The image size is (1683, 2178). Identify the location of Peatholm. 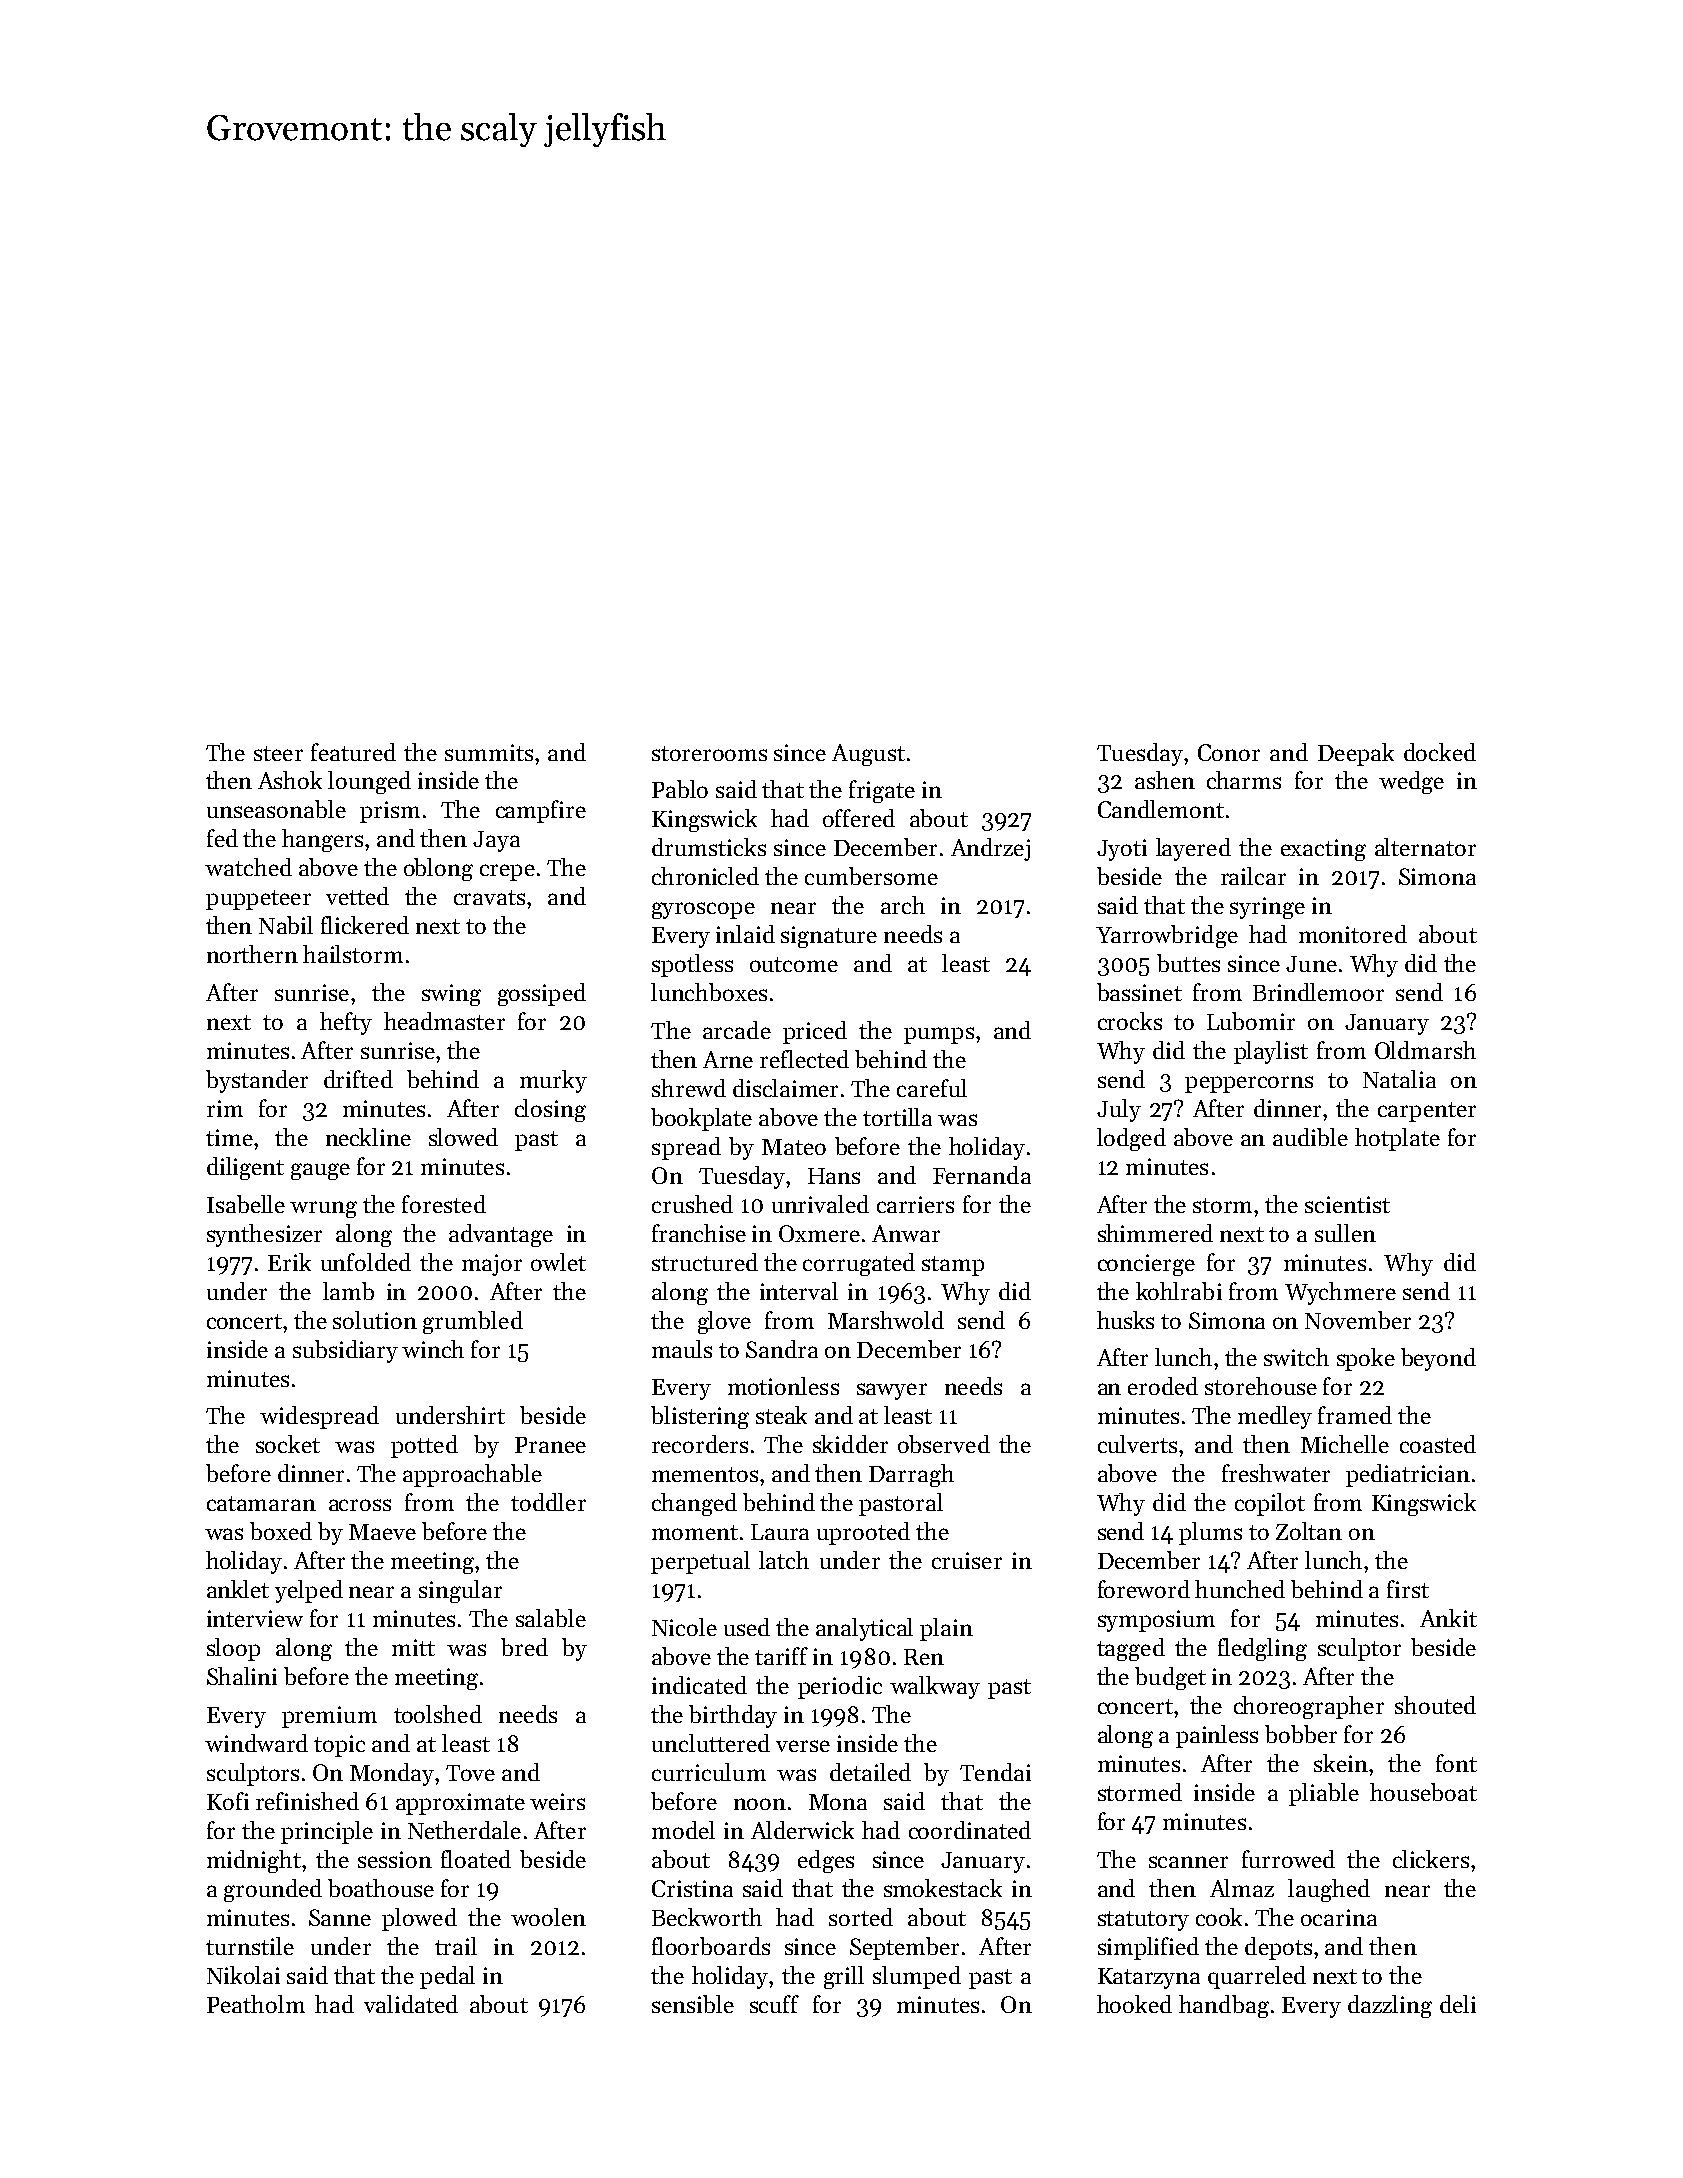
(256, 2004).
